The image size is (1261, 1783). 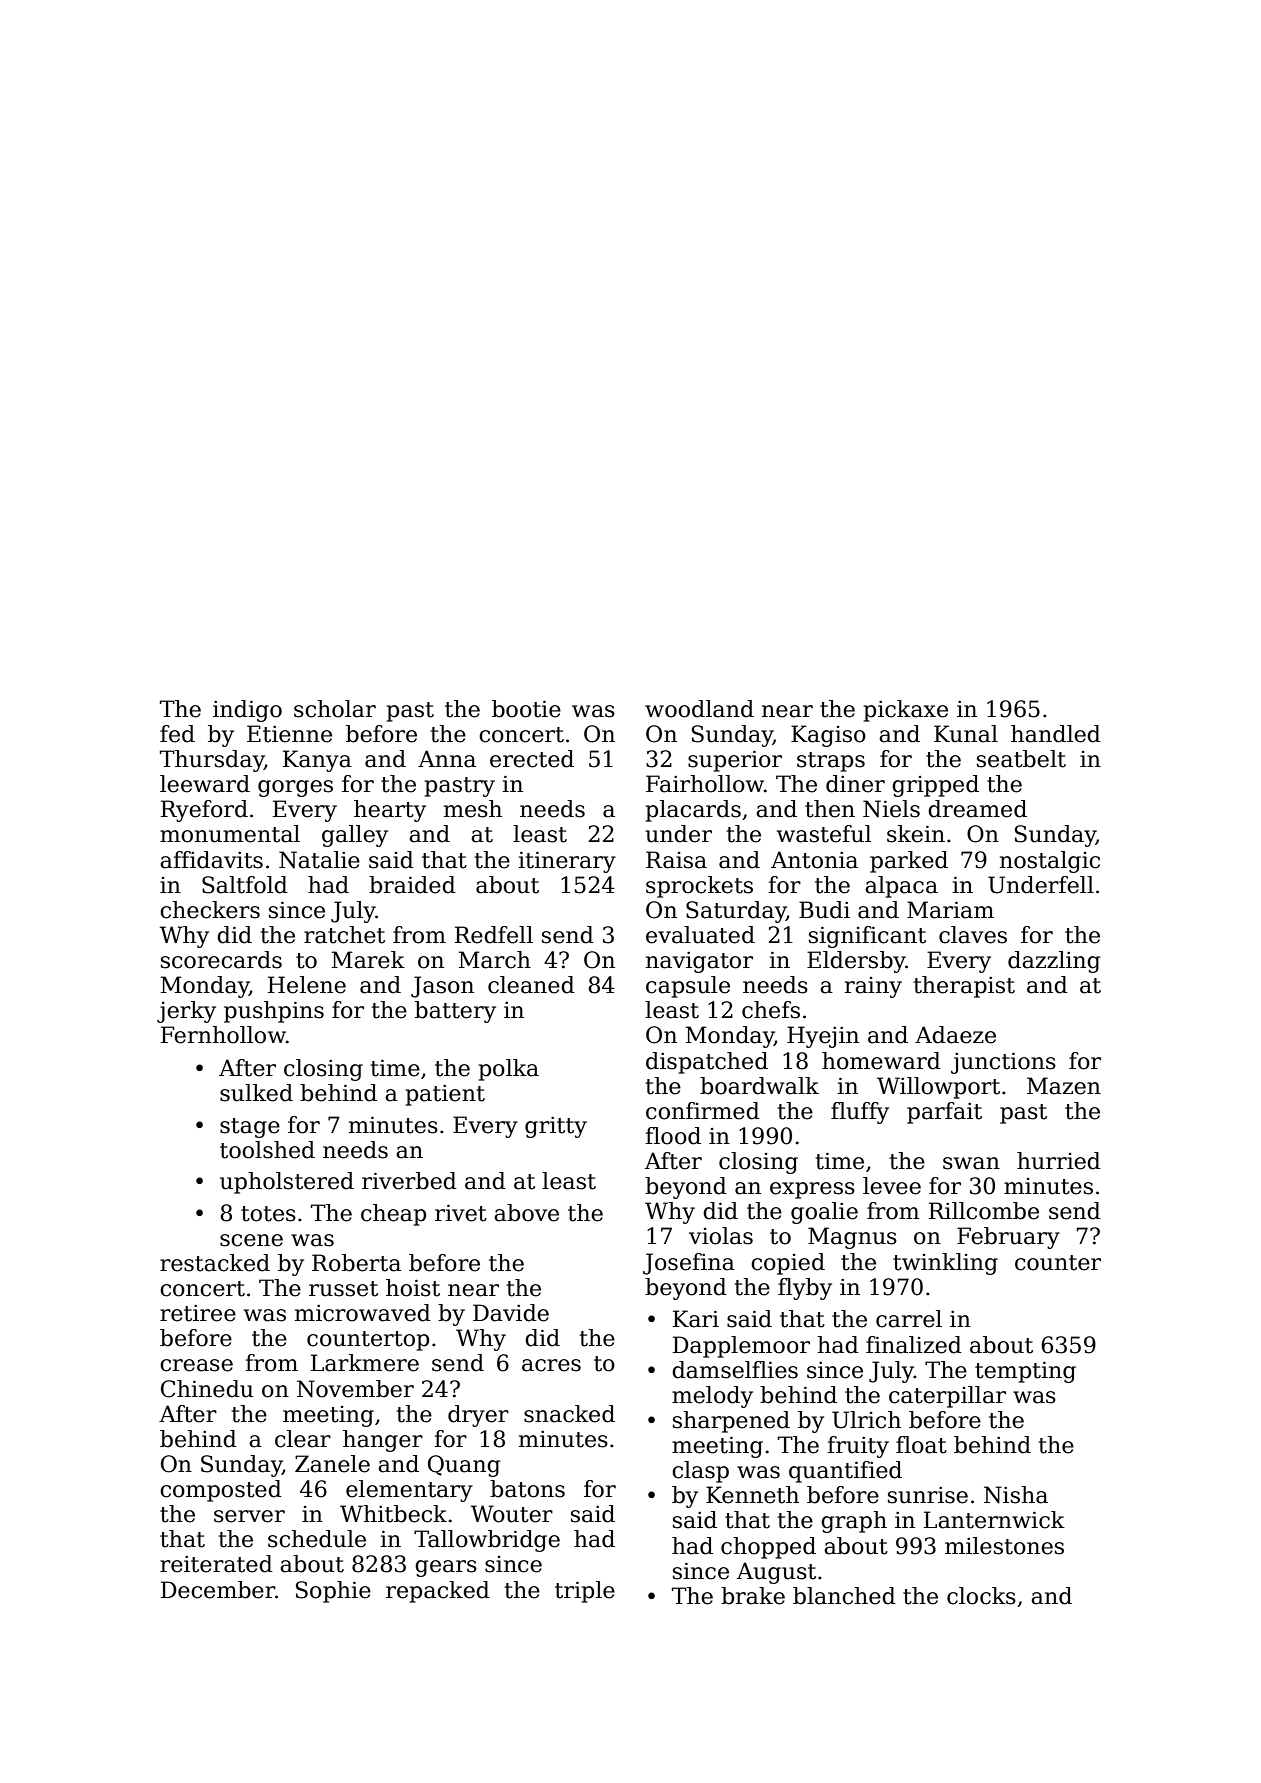 What do you see at coordinates (707, 1063) in the page?
I see `dispatched` at bounding box center [707, 1063].
